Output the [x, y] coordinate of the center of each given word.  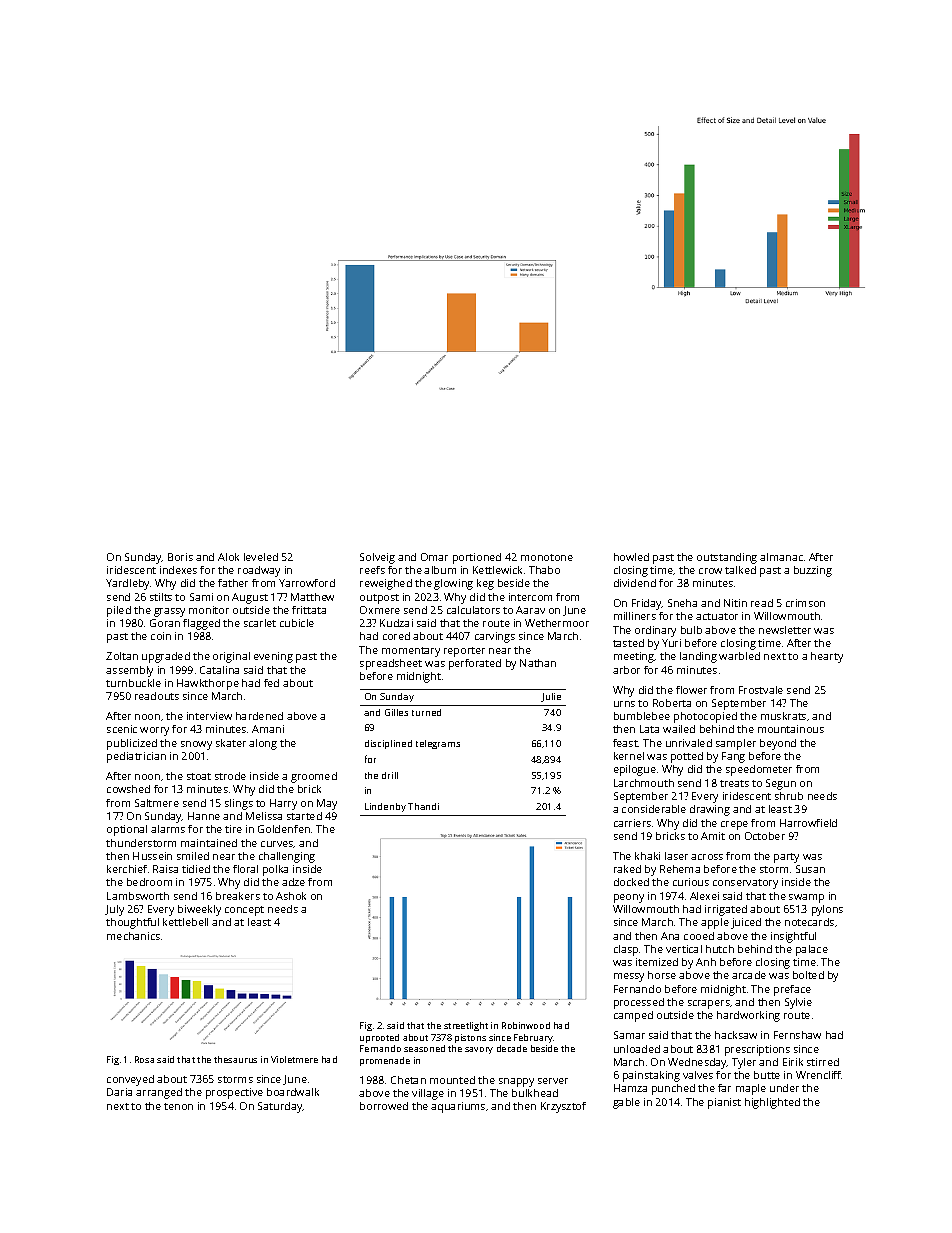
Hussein [152, 856]
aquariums [458, 1107]
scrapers [709, 1004]
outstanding [727, 558]
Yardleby [127, 584]
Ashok [291, 896]
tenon [178, 1106]
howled [631, 557]
